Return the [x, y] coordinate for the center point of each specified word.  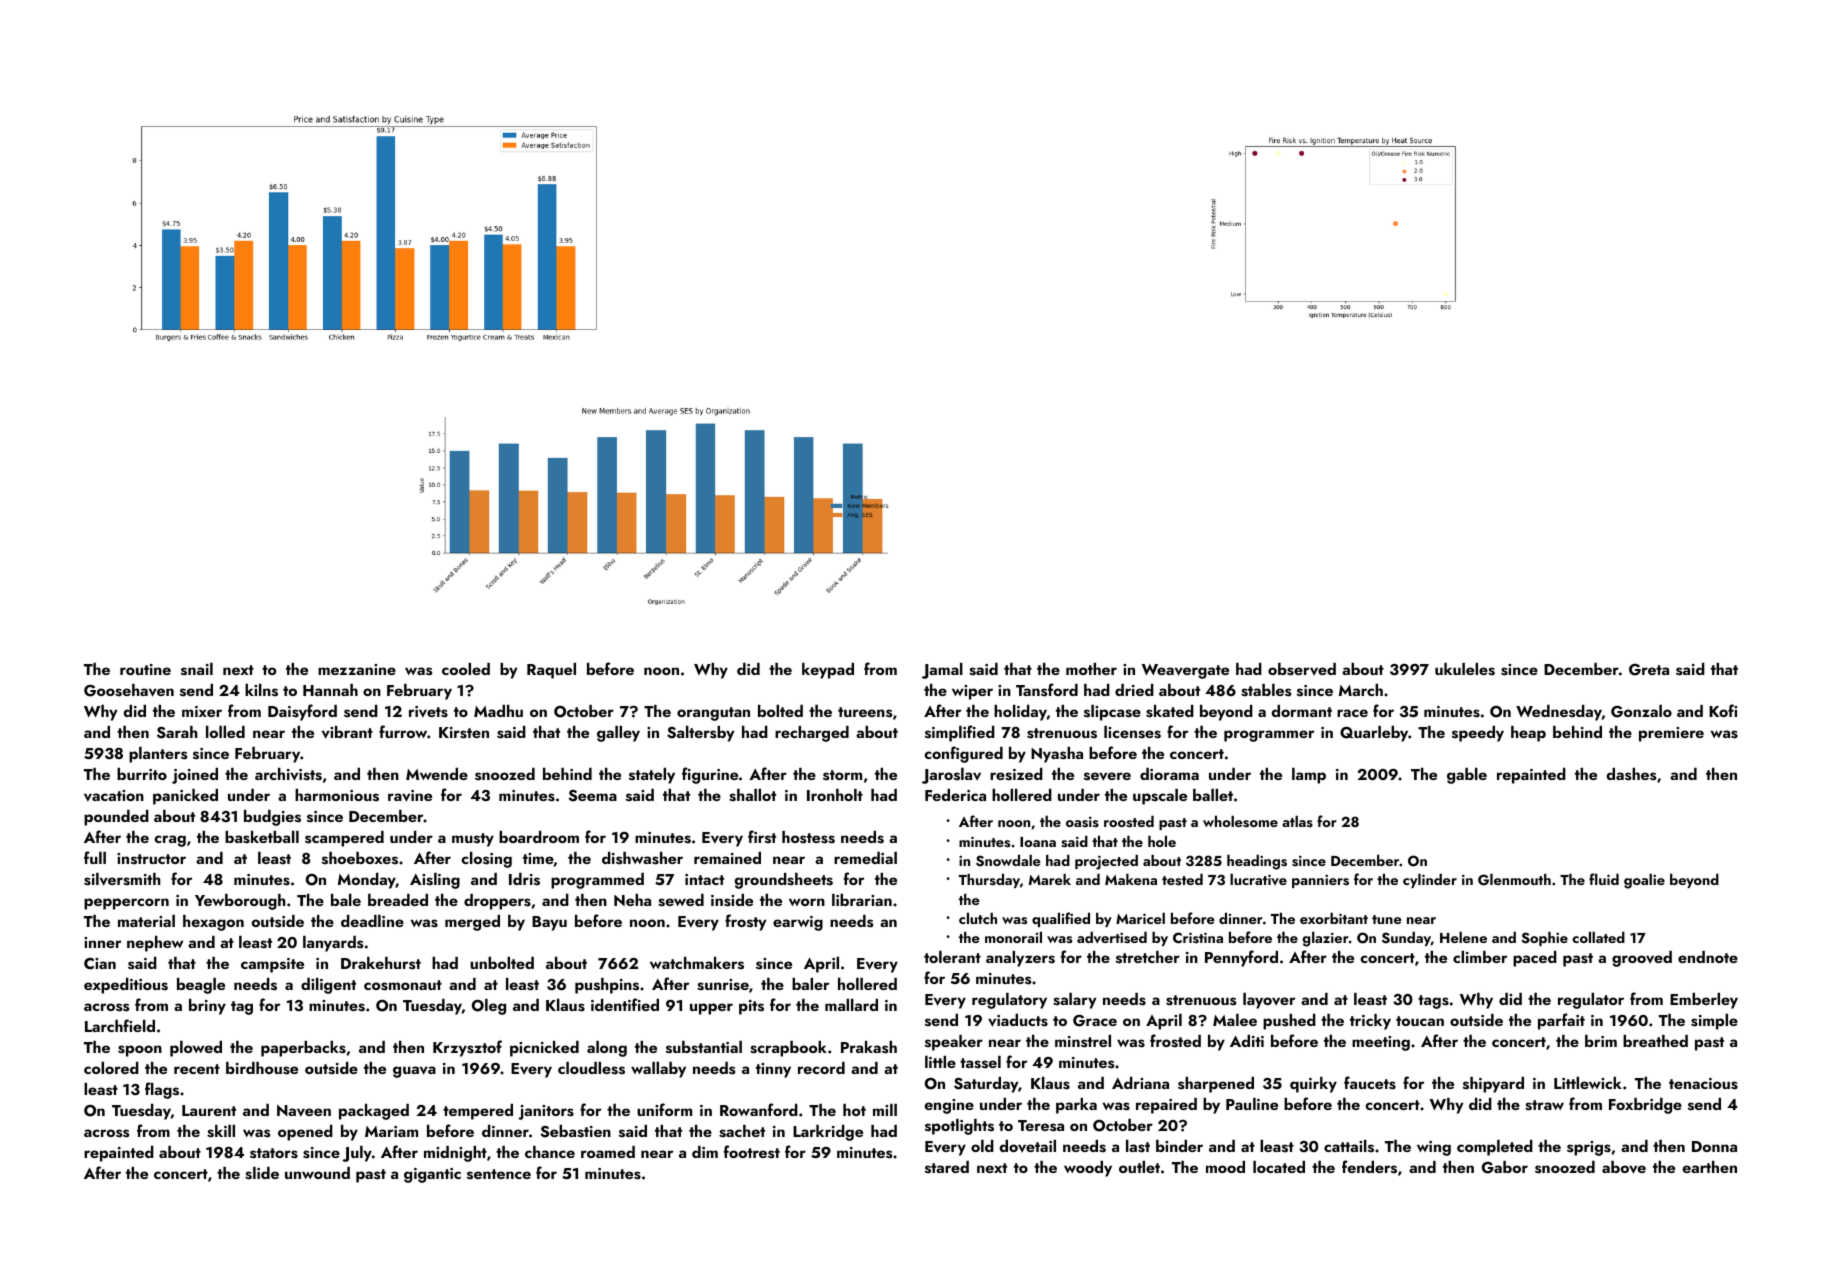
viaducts [1018, 1020]
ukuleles [1465, 669]
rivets [428, 712]
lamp [1309, 776]
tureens [865, 712]
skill [221, 1131]
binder [1179, 1146]
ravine [410, 796]
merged [472, 923]
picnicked [544, 1049]
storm [842, 775]
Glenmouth [1514, 879]
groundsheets [784, 881]
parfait [1561, 1021]
